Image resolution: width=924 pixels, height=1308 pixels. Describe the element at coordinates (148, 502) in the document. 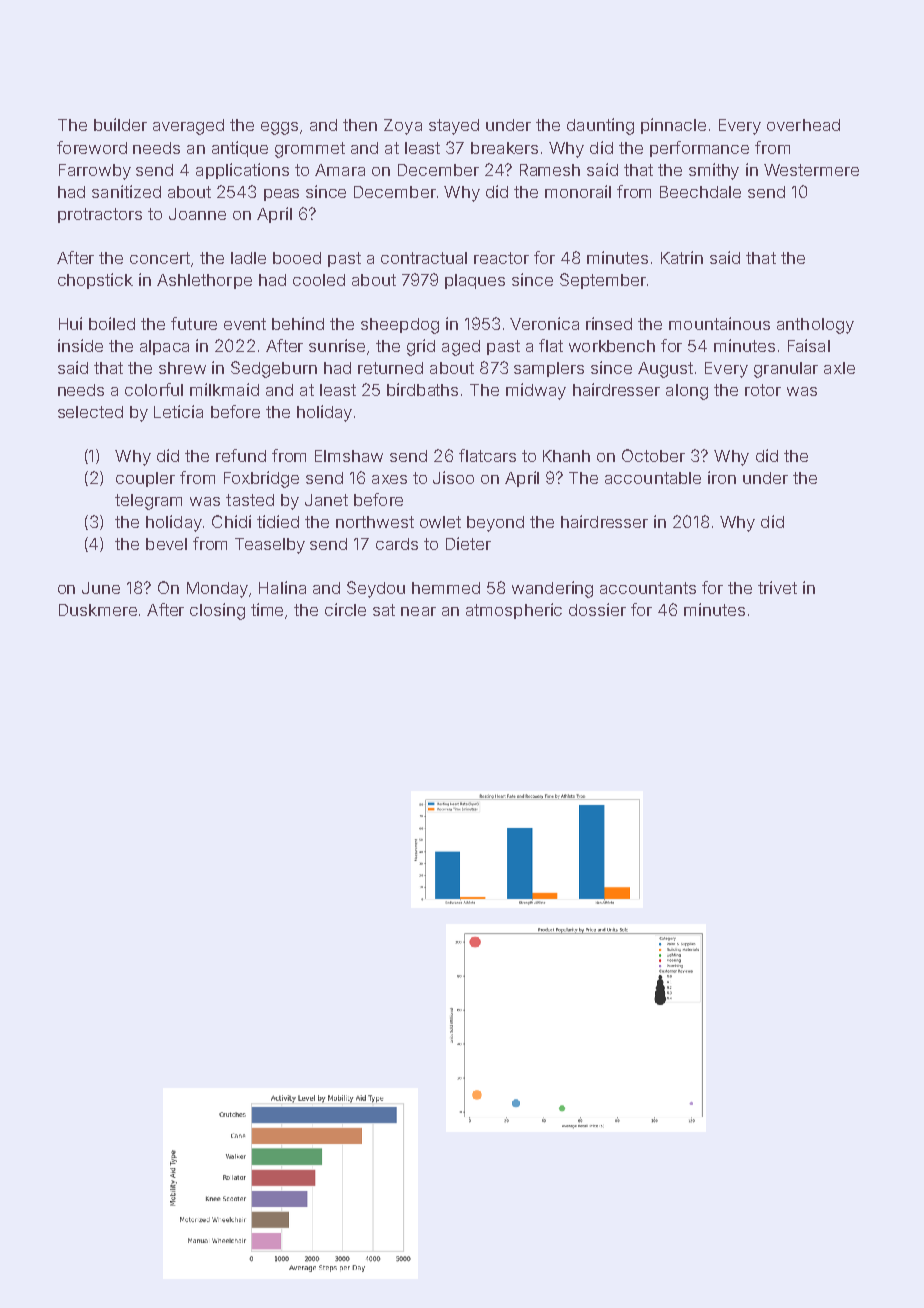

I see `telegram` at that location.
